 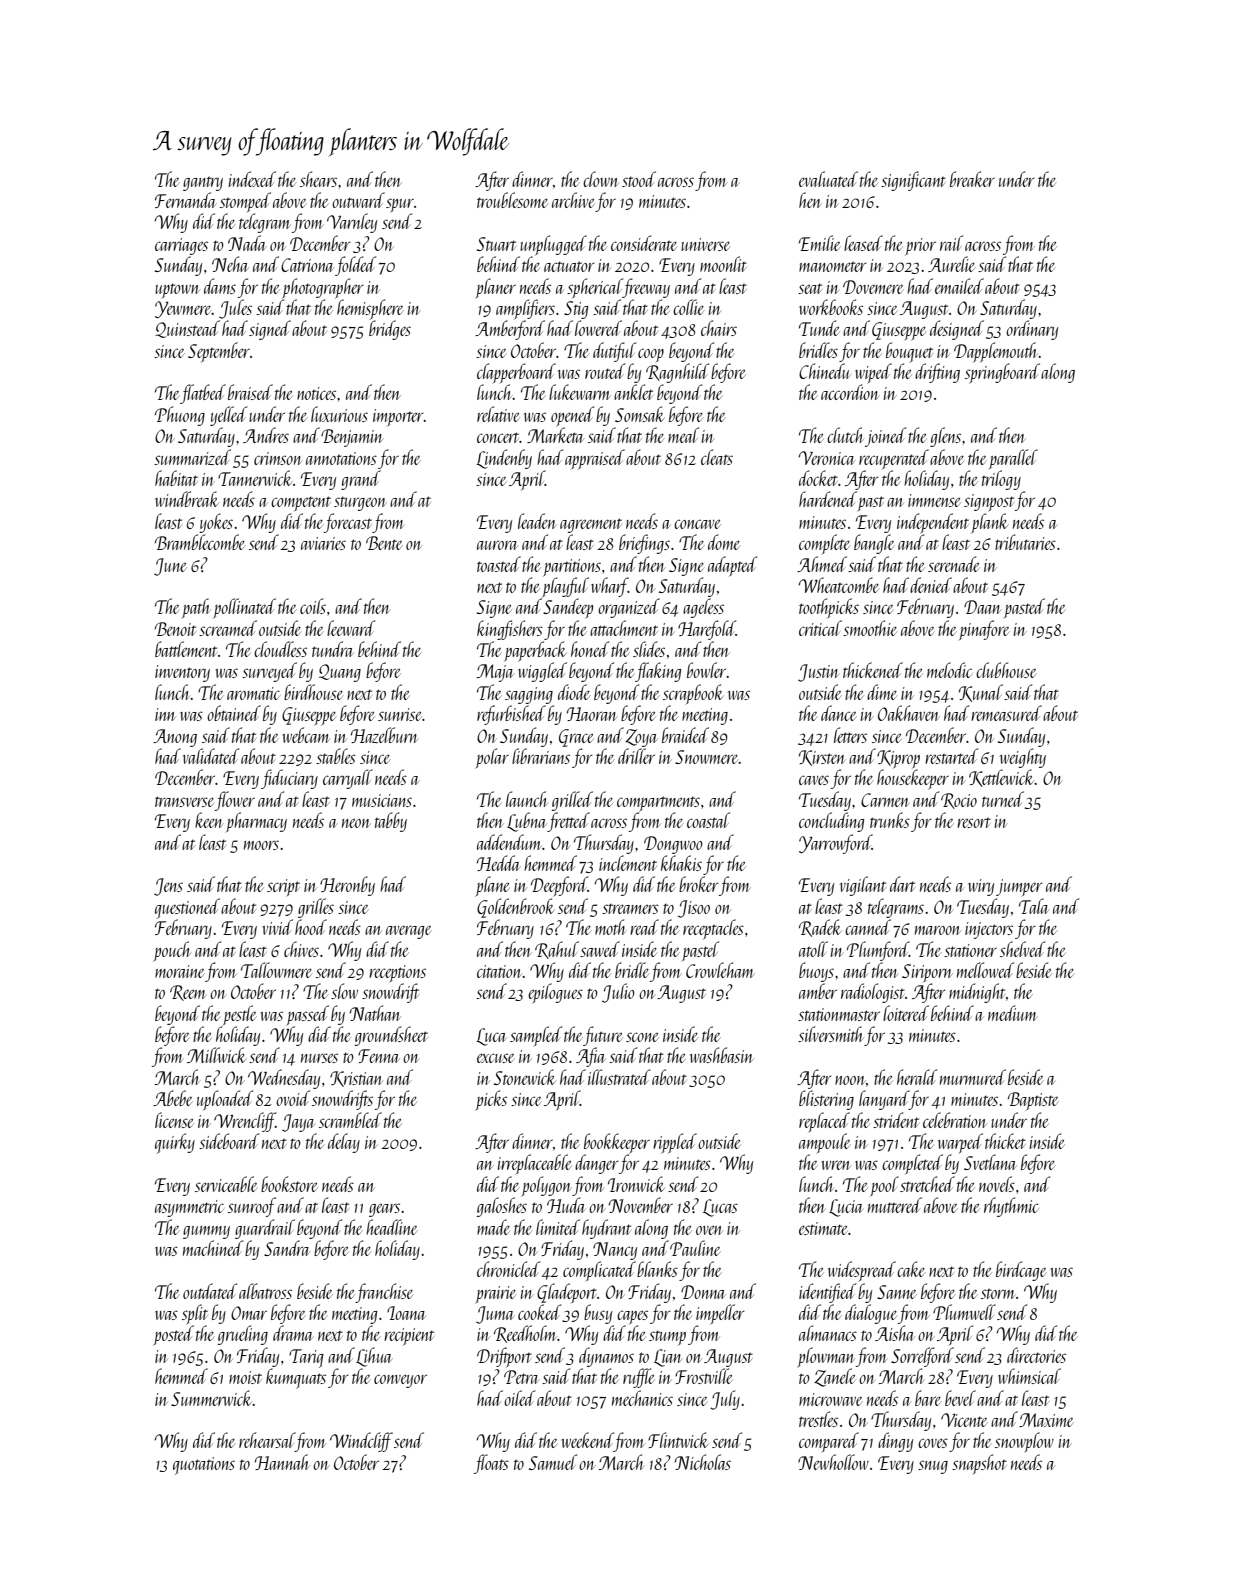 What do you see at coordinates (361, 1442) in the page?
I see `Windcliff` at bounding box center [361, 1442].
